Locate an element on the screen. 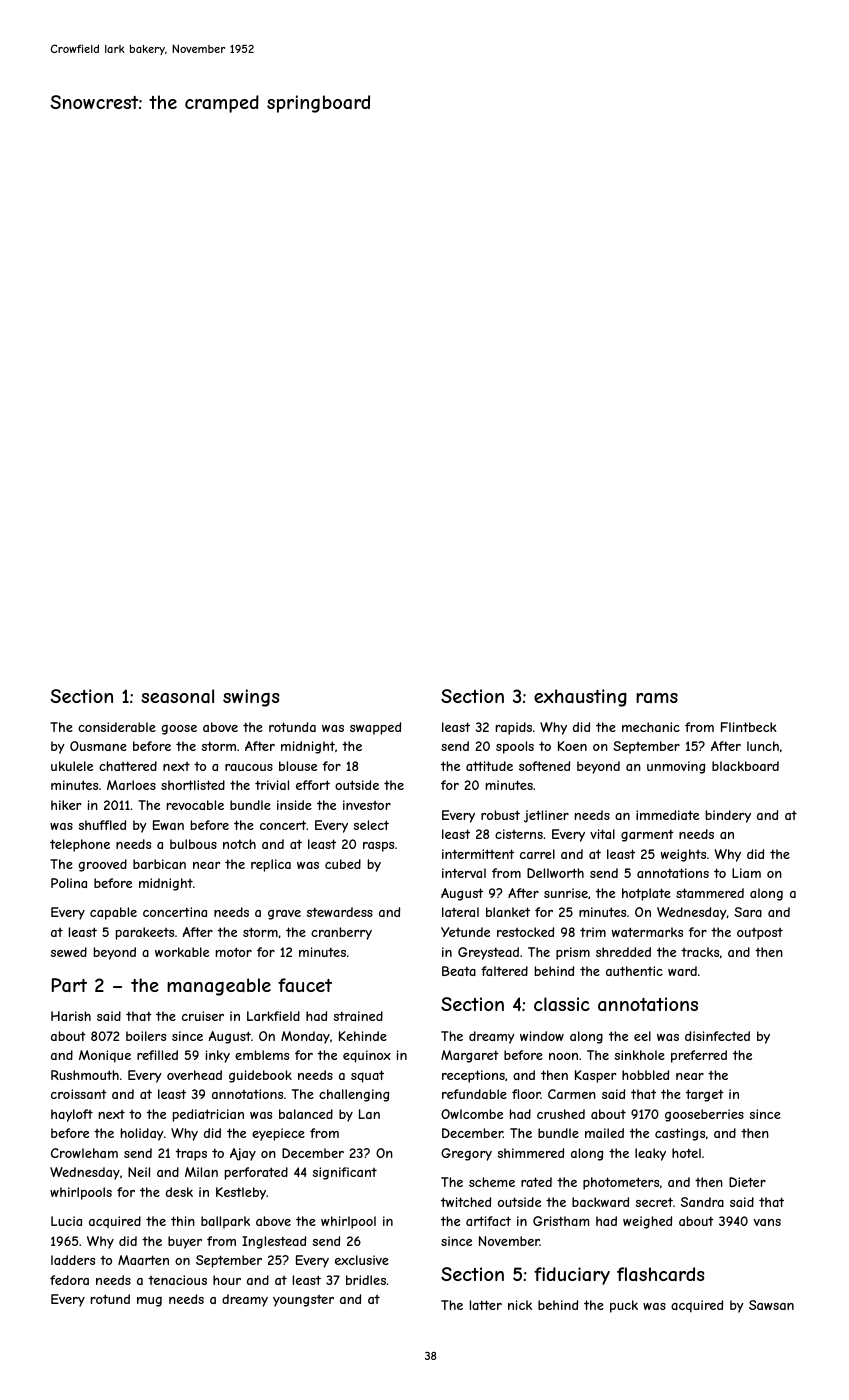  weights is located at coordinates (683, 855).
